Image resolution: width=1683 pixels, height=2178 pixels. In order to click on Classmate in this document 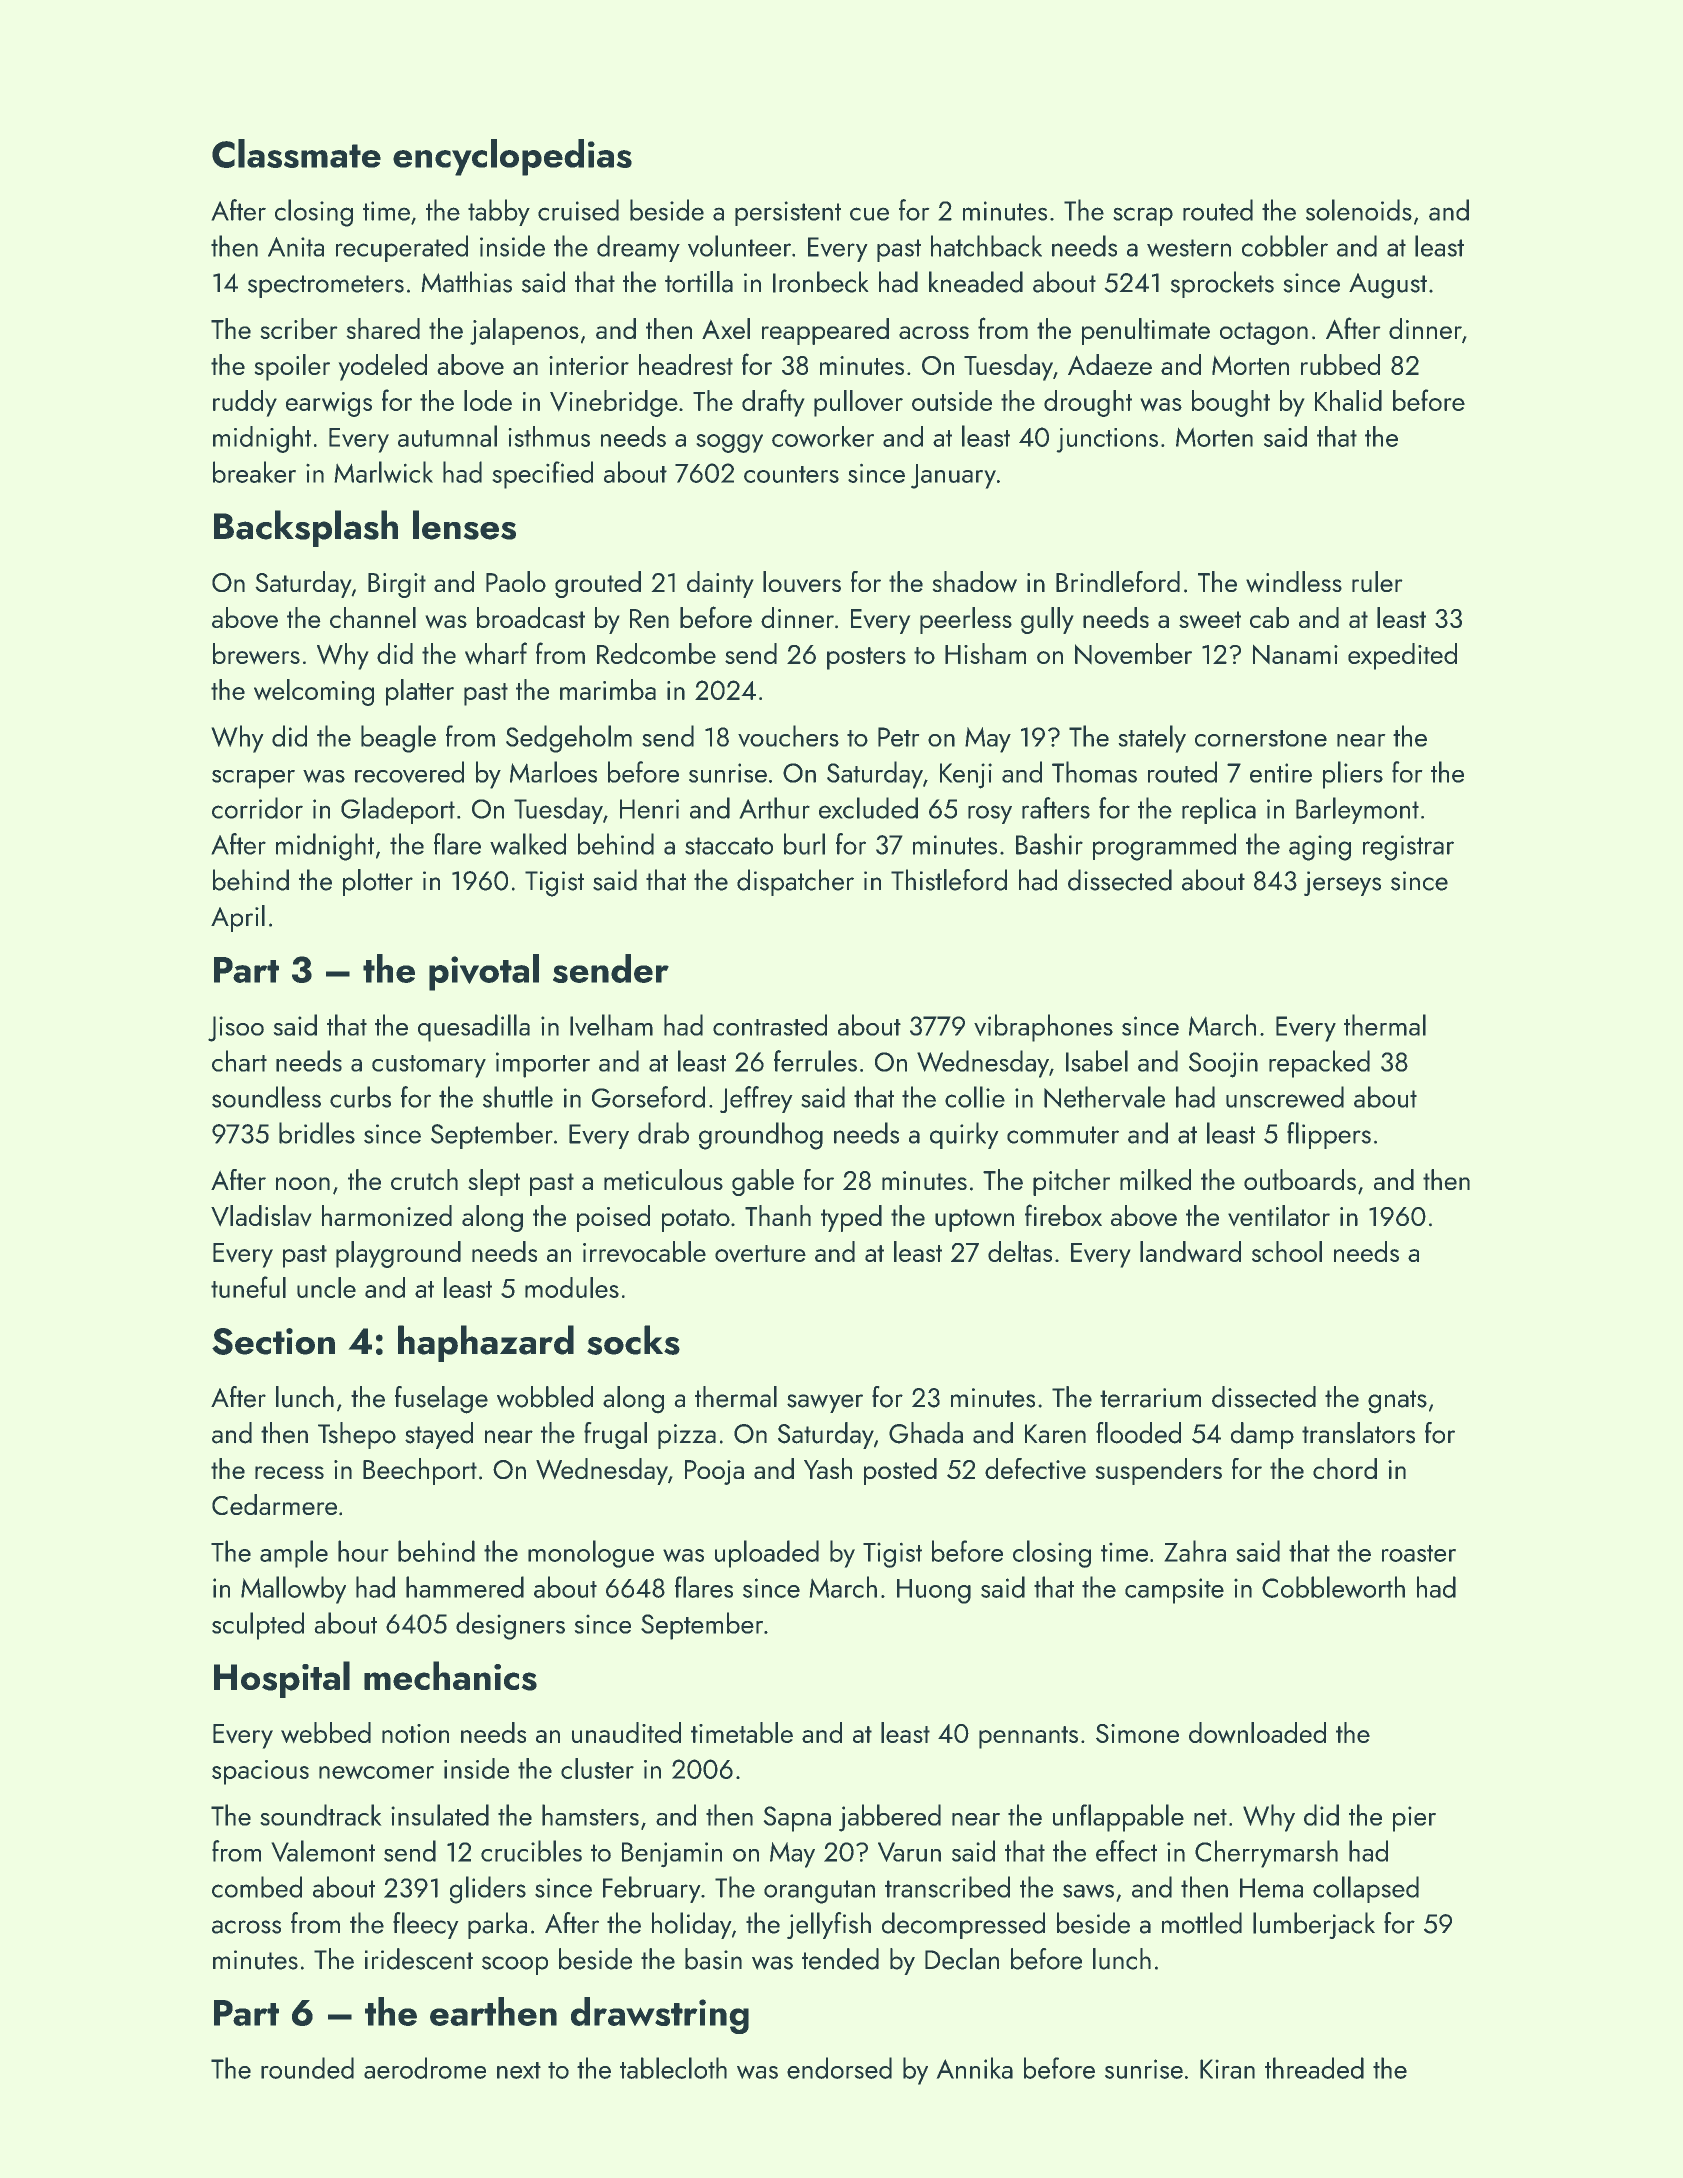, I will do `click(296, 153)`.
